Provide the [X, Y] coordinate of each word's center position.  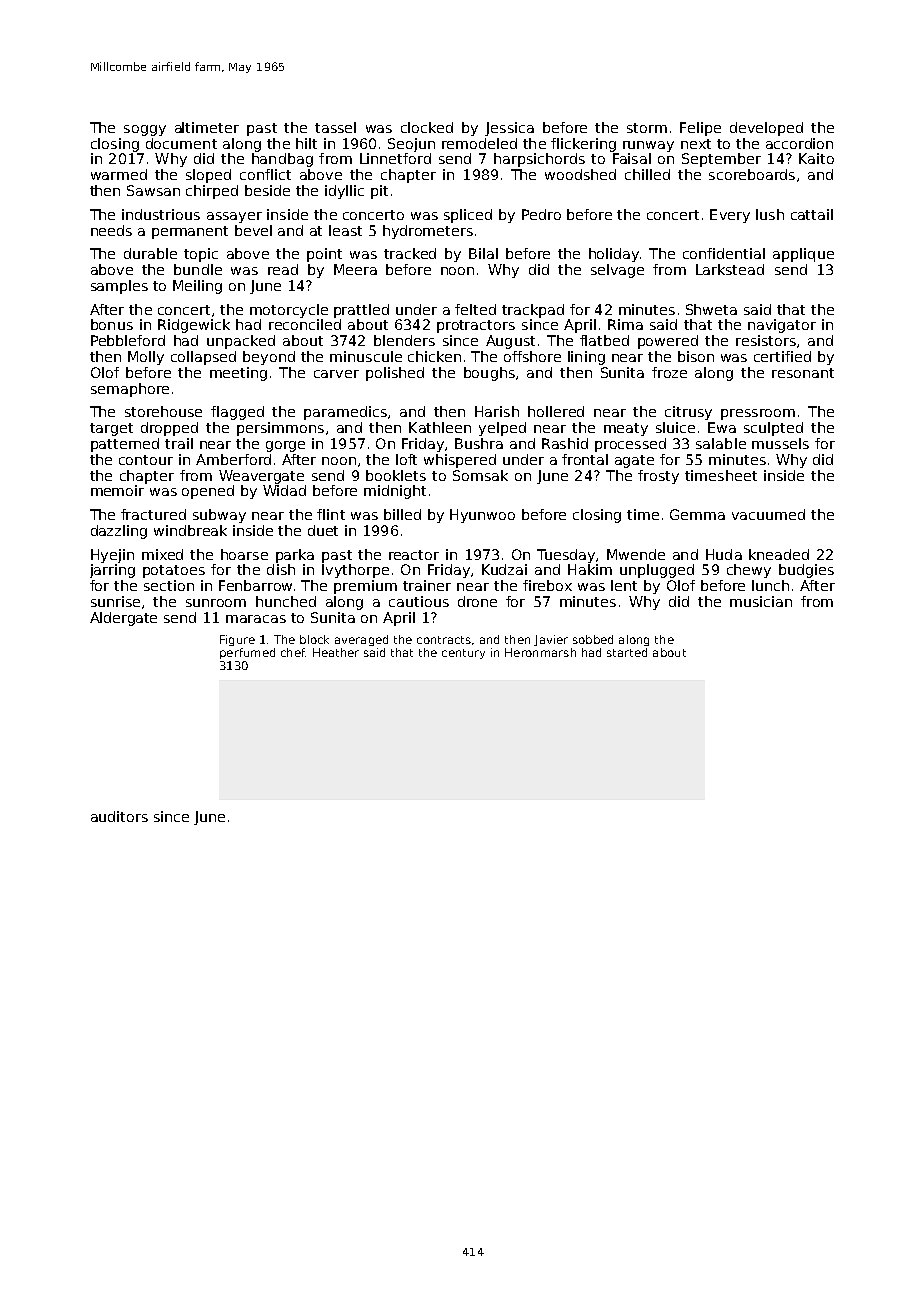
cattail [812, 214]
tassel [335, 127]
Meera [355, 269]
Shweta [711, 309]
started [627, 652]
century [463, 654]
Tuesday [566, 556]
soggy [145, 130]
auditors [119, 816]
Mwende [636, 554]
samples [119, 287]
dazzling [119, 532]
